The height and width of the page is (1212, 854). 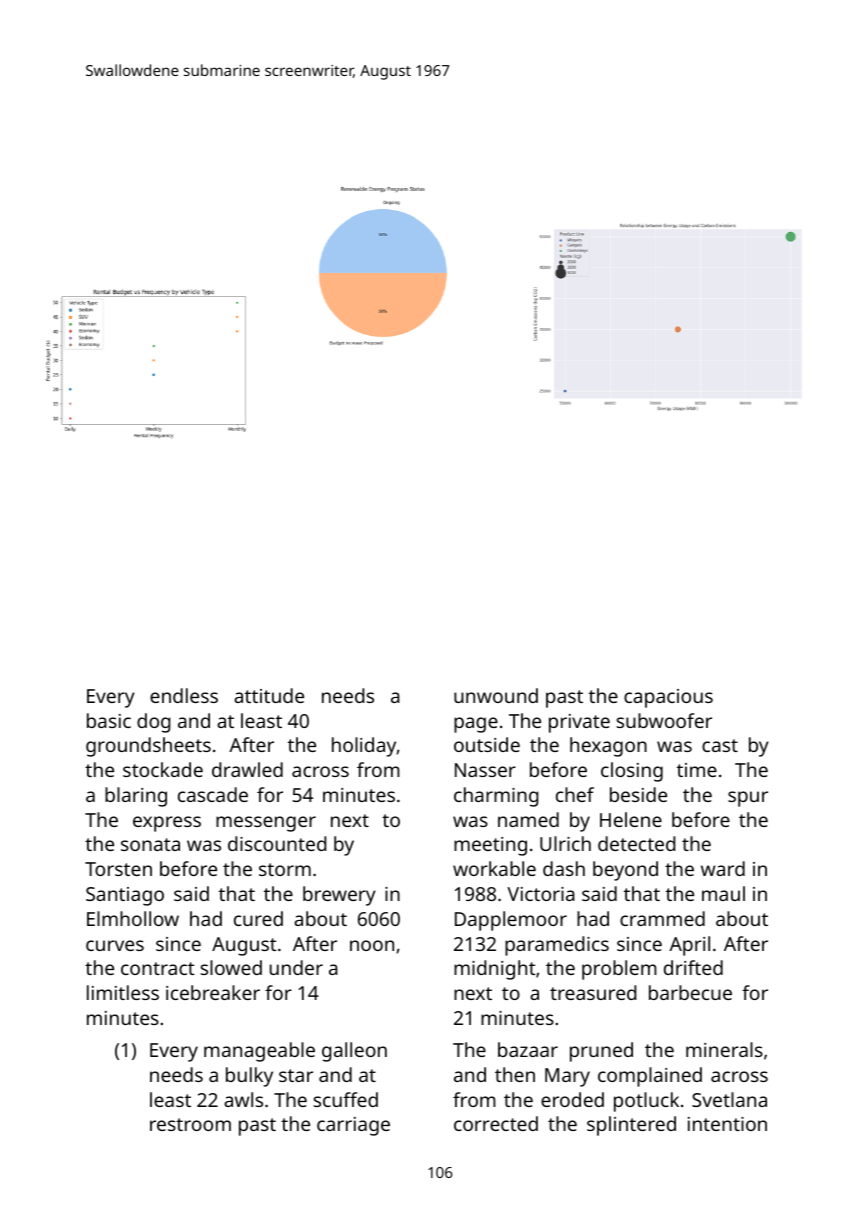 I want to click on time, so click(x=697, y=770).
